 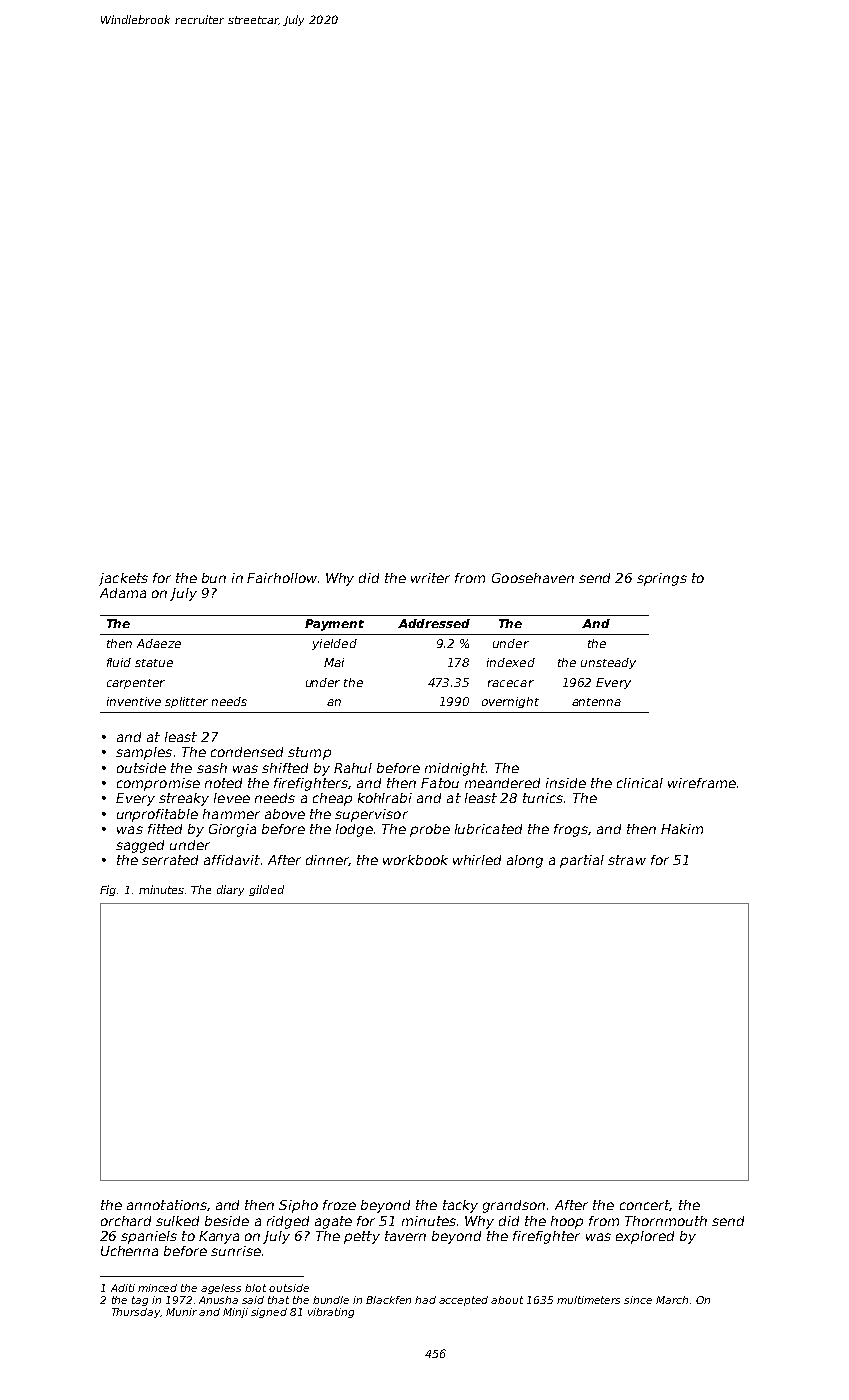 What do you see at coordinates (455, 769) in the screenshot?
I see `midnight` at bounding box center [455, 769].
